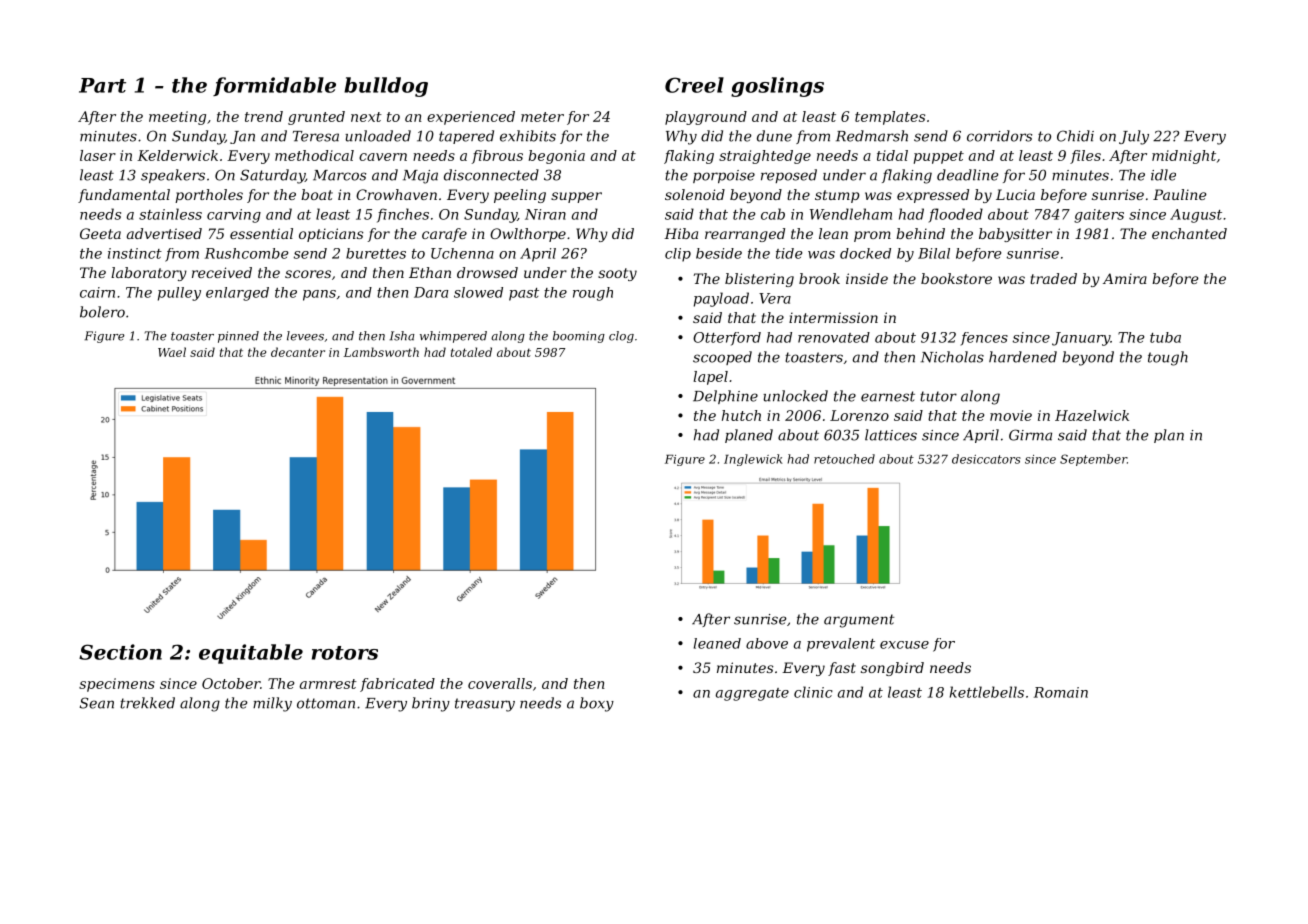  What do you see at coordinates (694, 85) in the screenshot?
I see `Creel` at bounding box center [694, 85].
